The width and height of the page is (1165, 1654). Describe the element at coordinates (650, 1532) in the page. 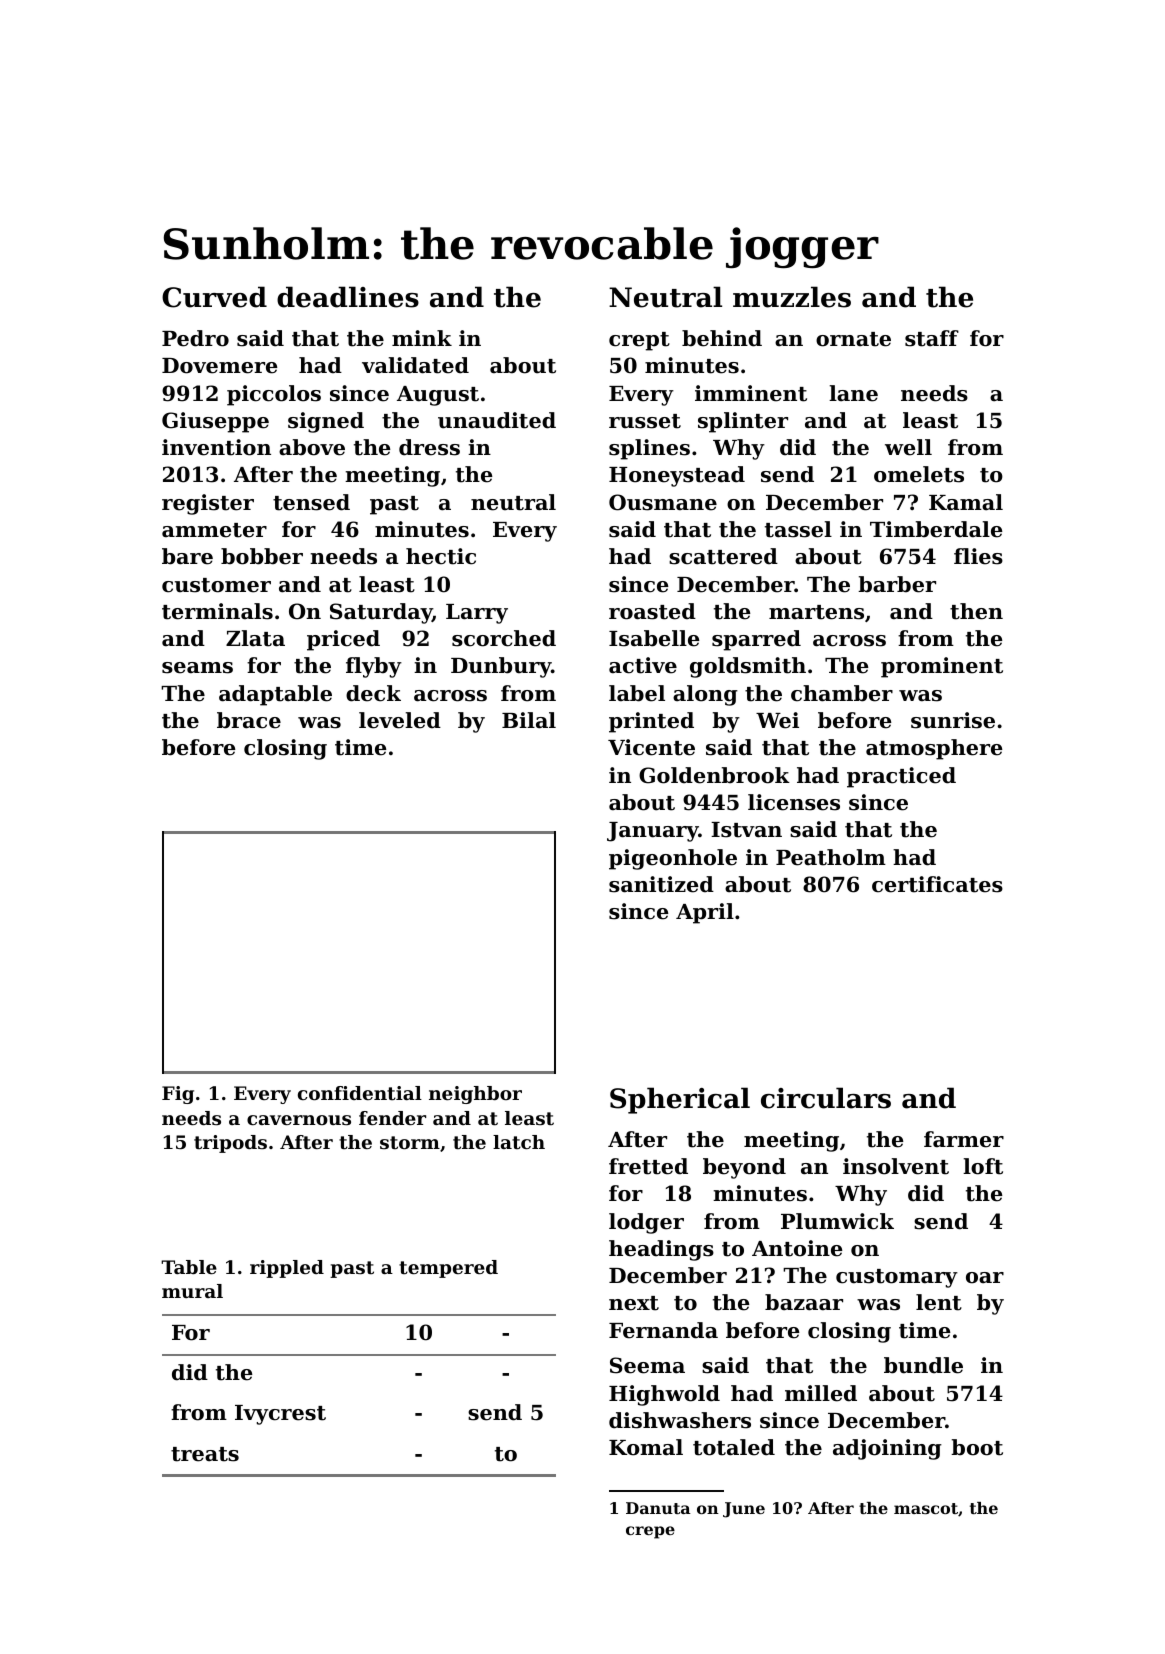

I see `crepe` at that location.
